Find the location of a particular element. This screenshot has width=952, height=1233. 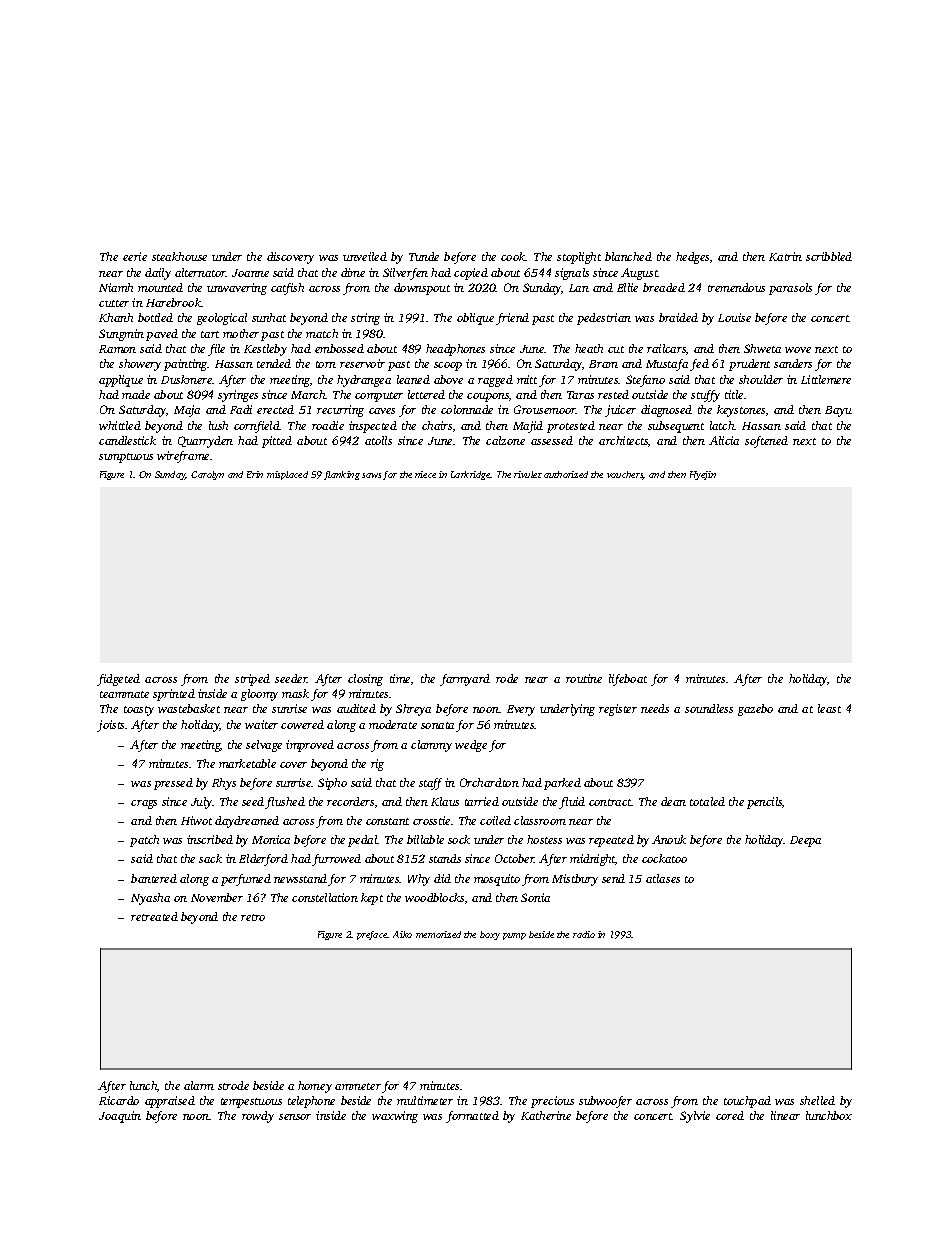

Hyejin is located at coordinates (703, 475).
